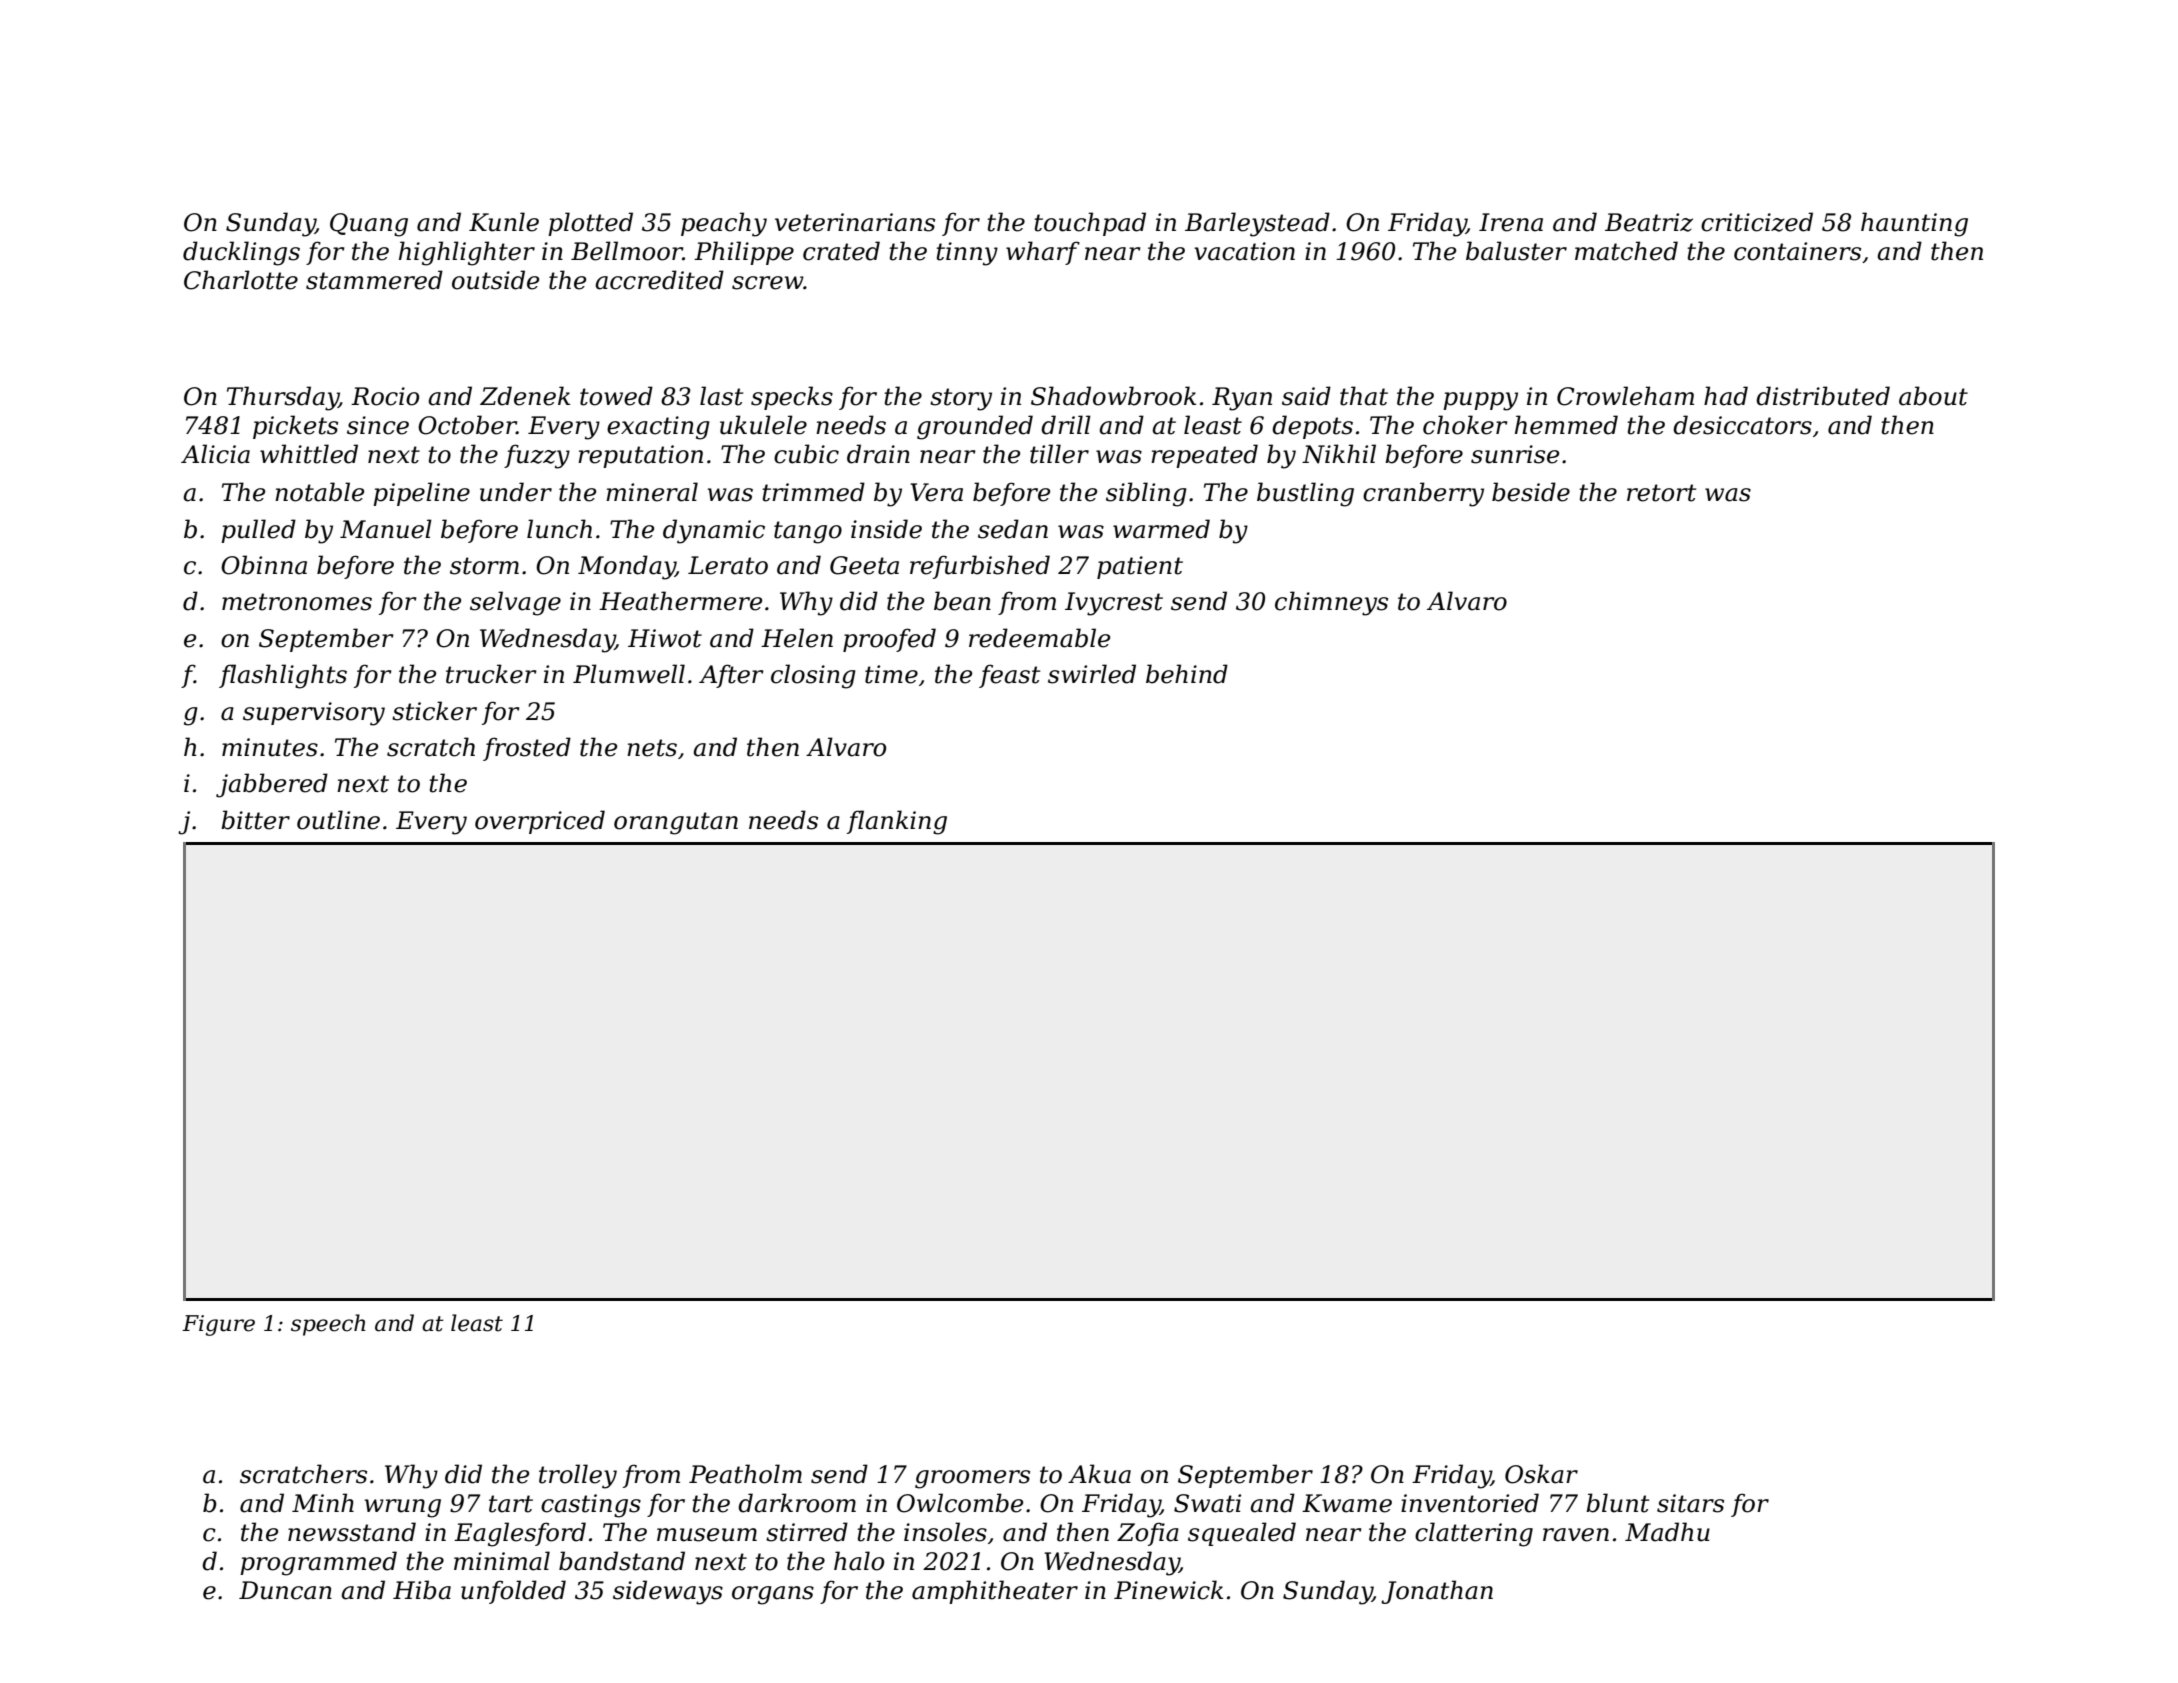 This screenshot has width=2178, height=1683. What do you see at coordinates (369, 225) in the screenshot?
I see `Quang` at bounding box center [369, 225].
